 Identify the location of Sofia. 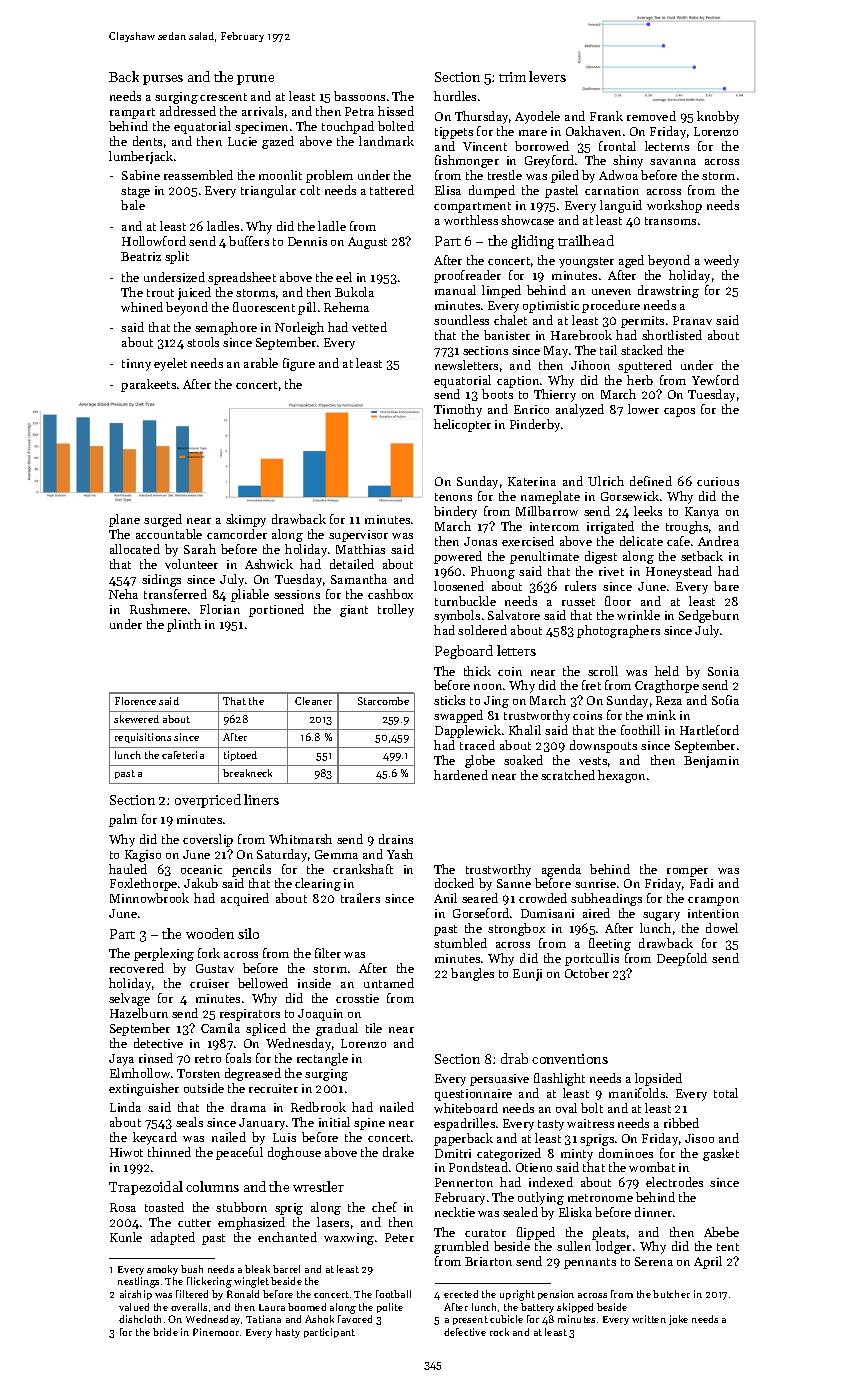
(725, 700).
